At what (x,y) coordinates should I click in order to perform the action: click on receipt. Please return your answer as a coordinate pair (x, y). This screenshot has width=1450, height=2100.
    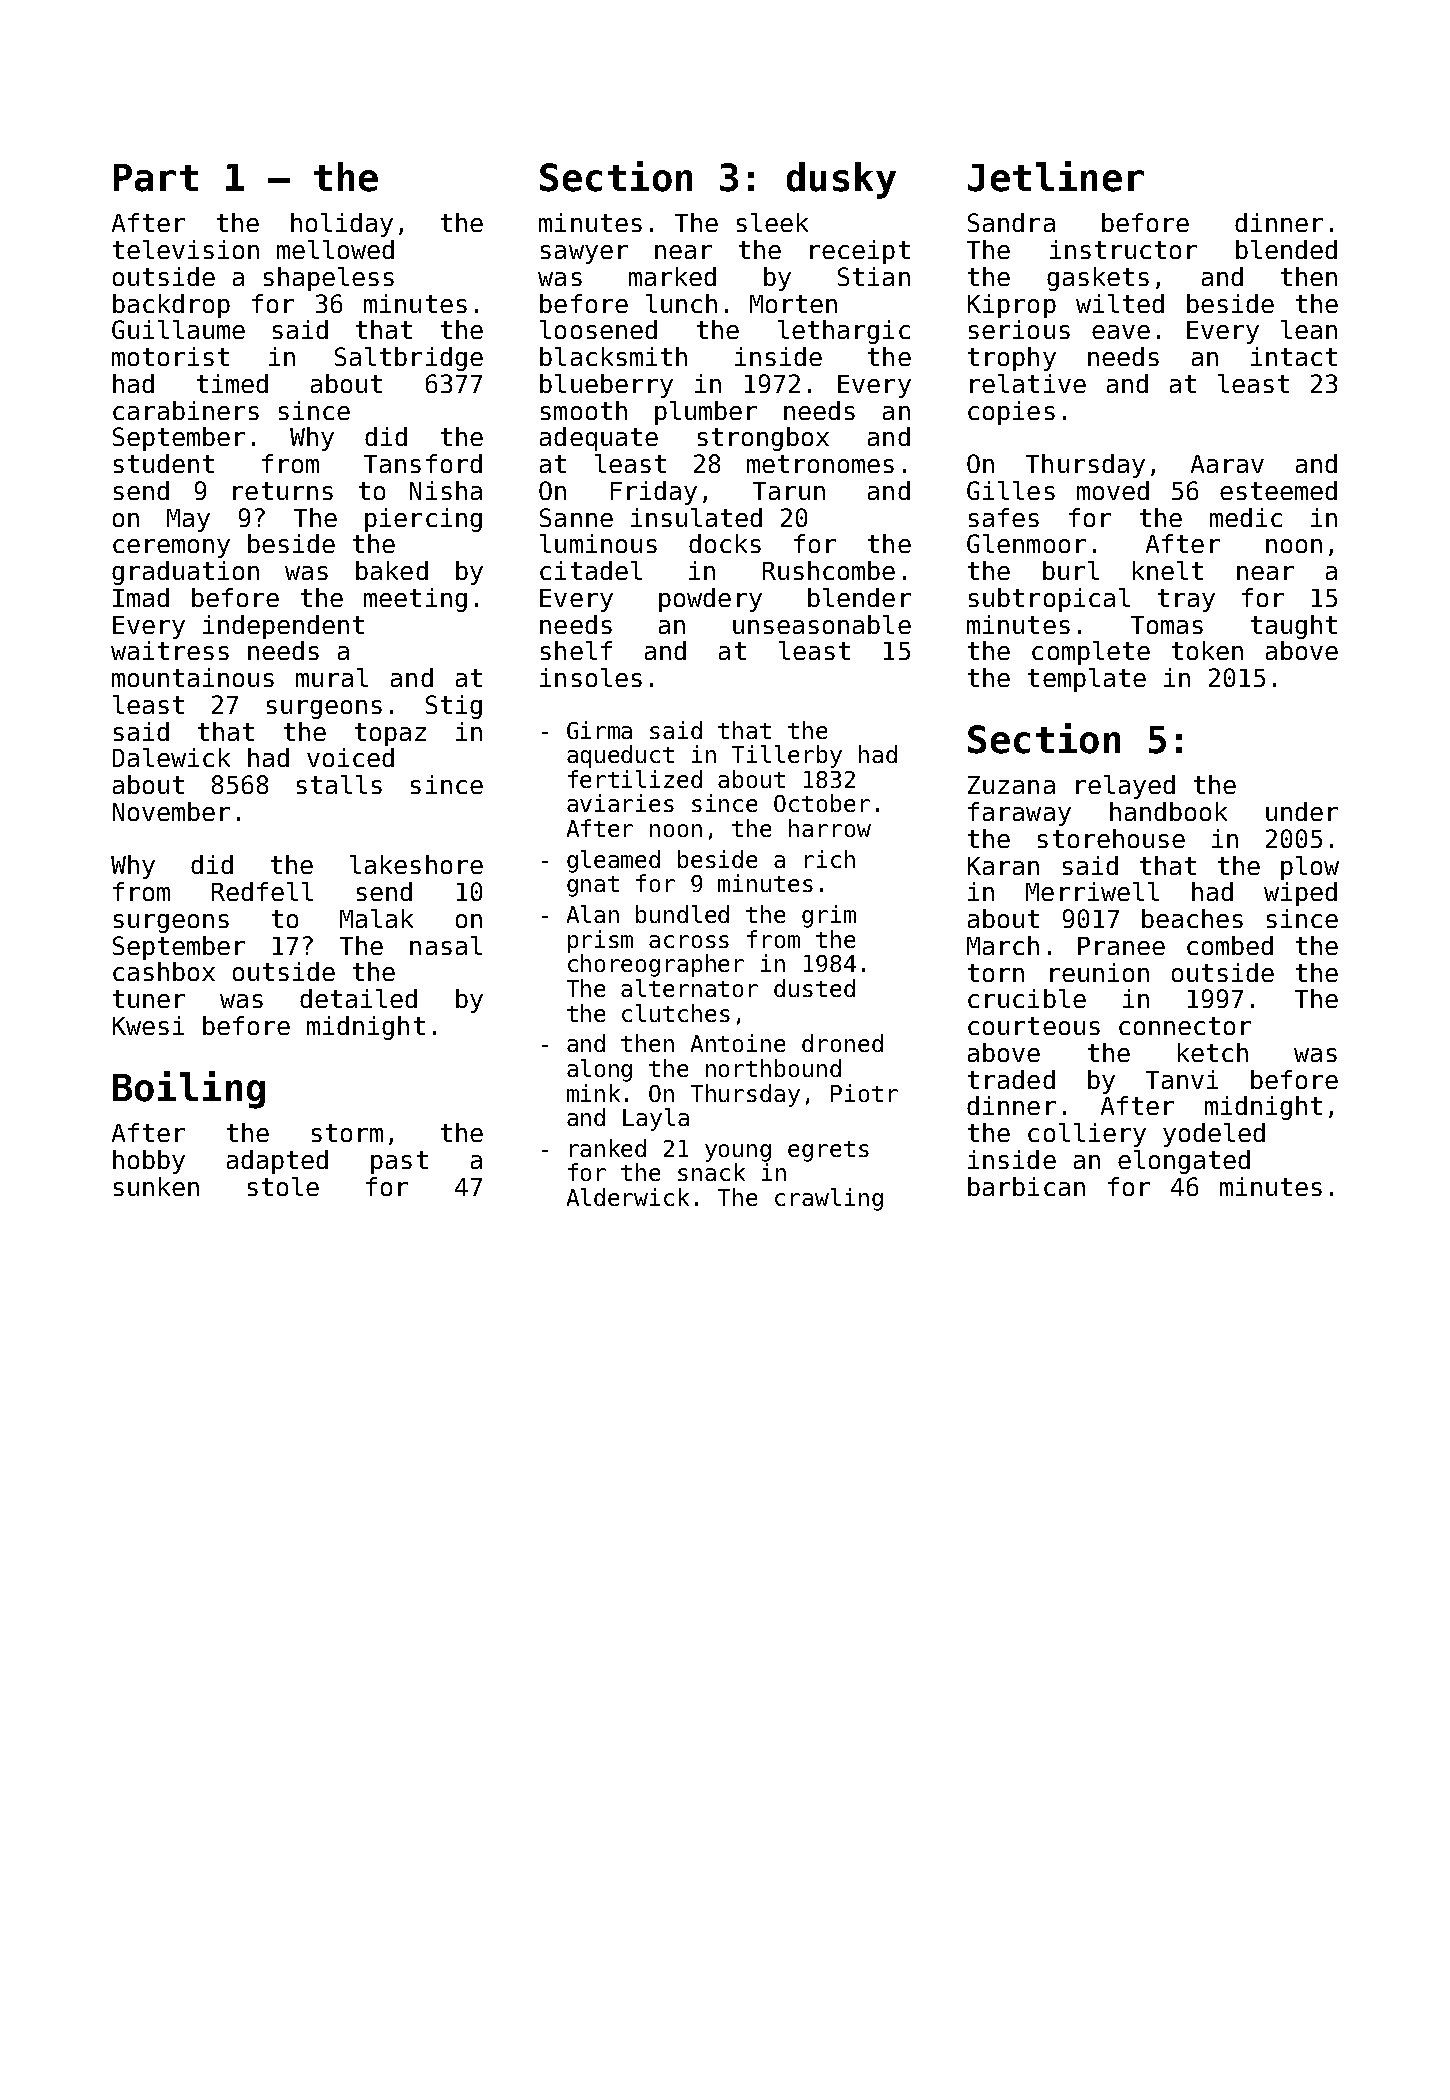
    Looking at the image, I should click on (860, 252).
